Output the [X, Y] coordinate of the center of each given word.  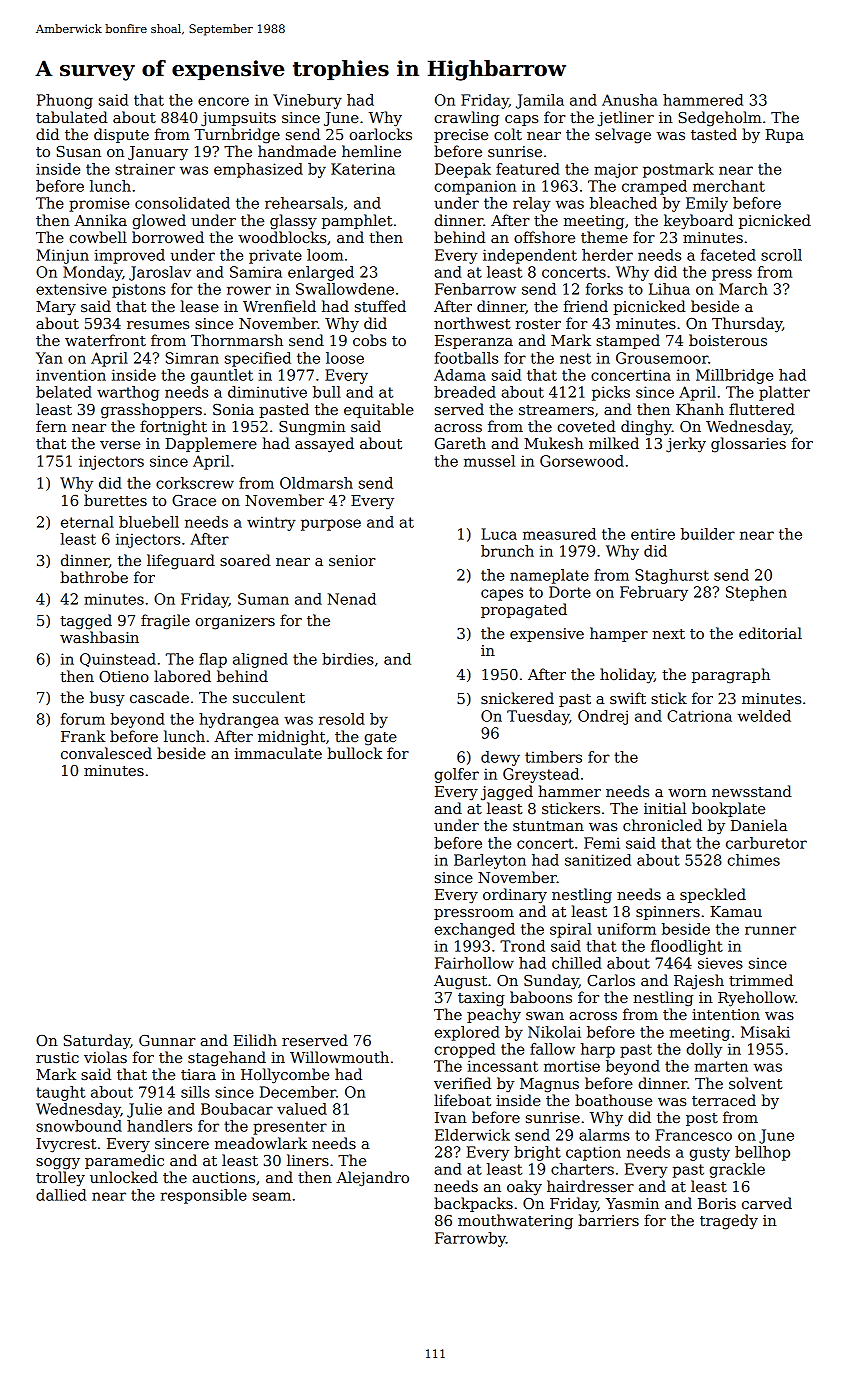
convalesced [106, 753]
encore [223, 101]
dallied [61, 1195]
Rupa [784, 136]
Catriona [699, 716]
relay [532, 204]
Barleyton [490, 861]
